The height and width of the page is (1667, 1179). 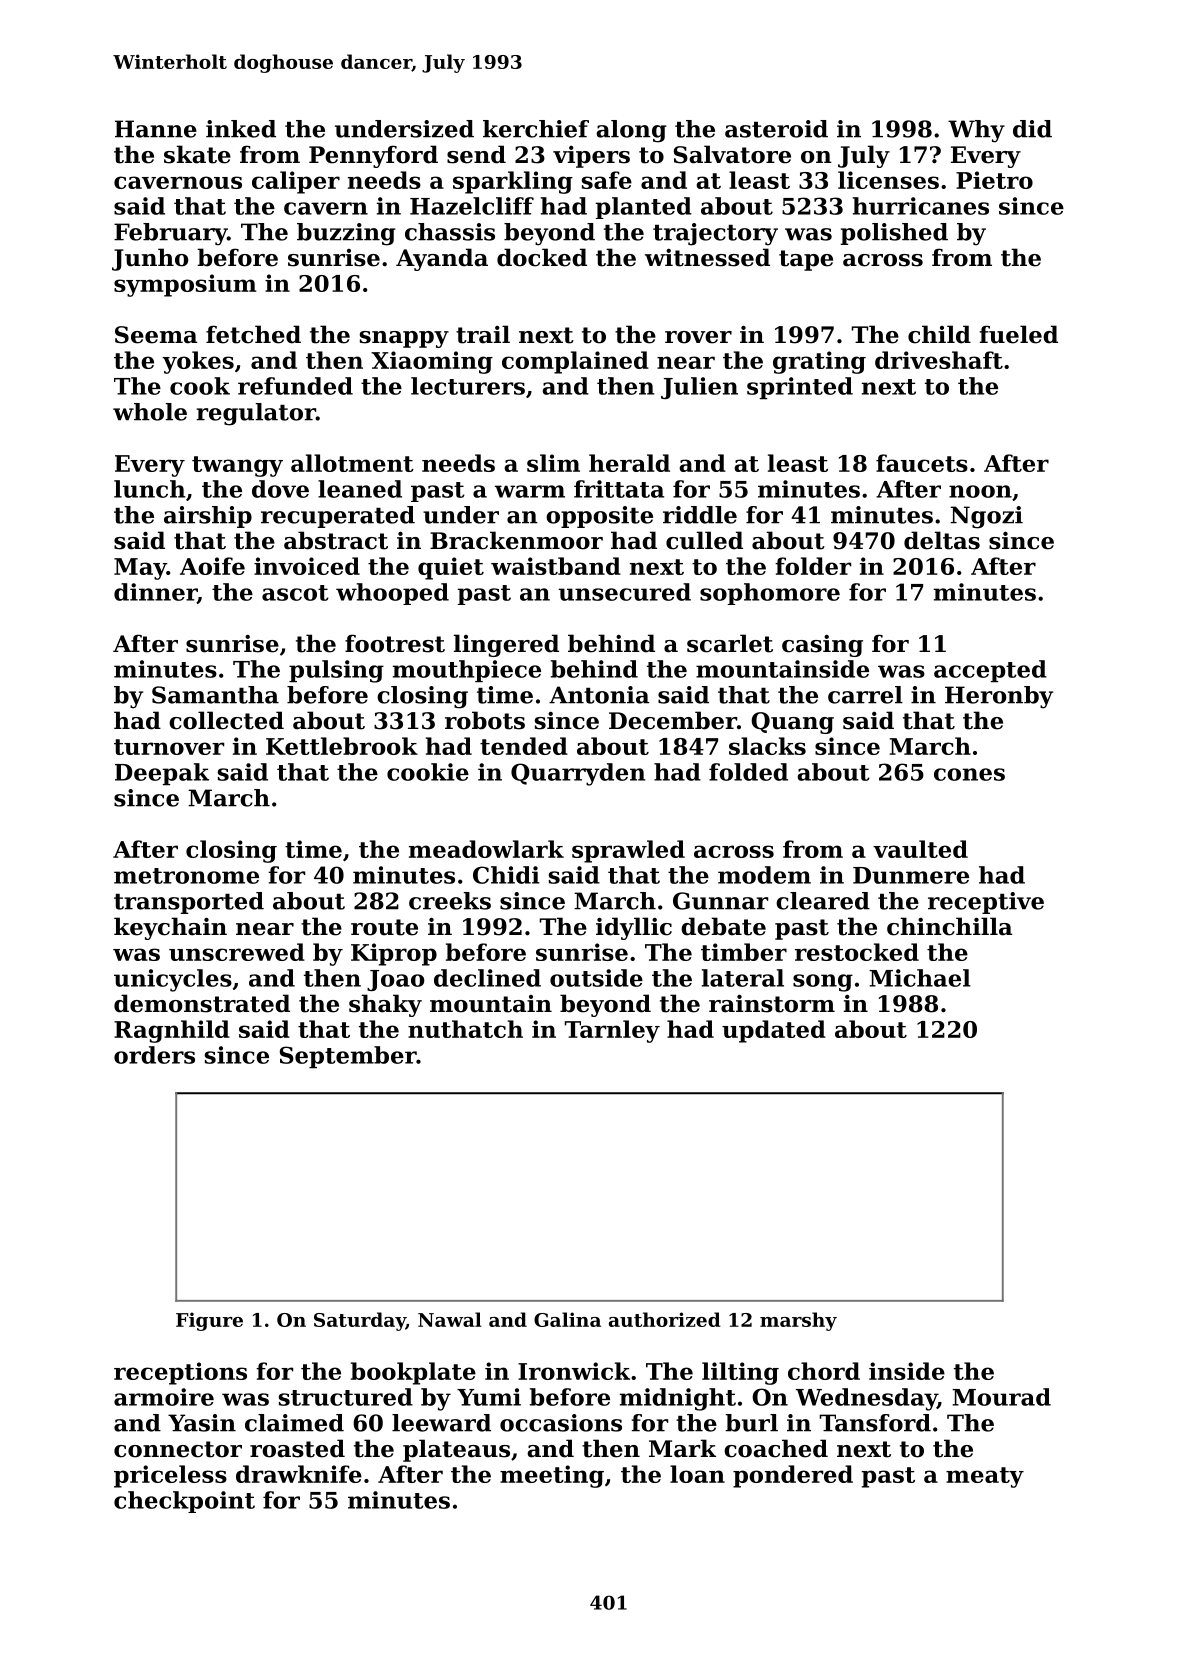 I want to click on fueled, so click(x=1019, y=334).
